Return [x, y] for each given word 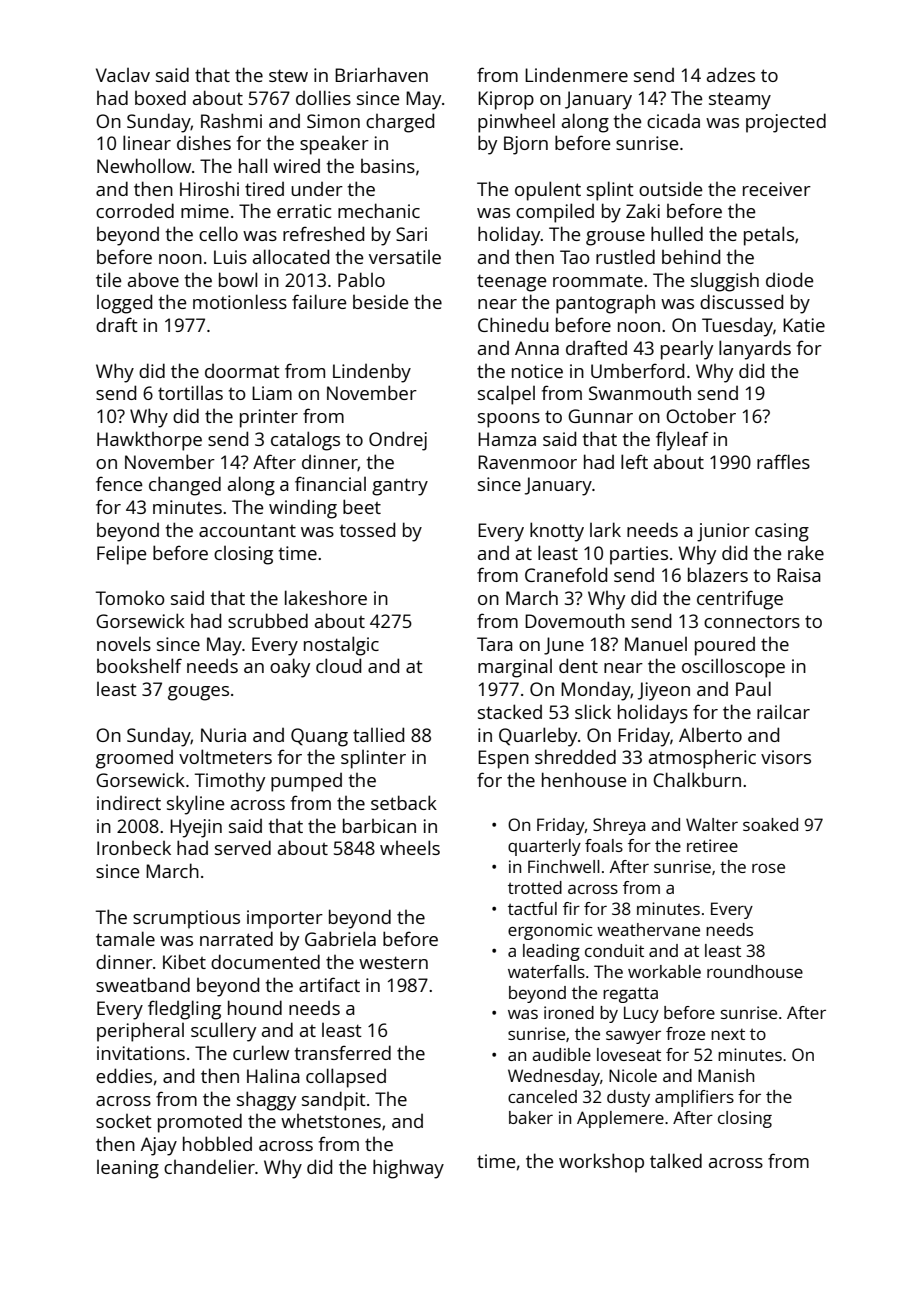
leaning [128, 1169]
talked [676, 1160]
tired [264, 189]
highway [408, 1169]
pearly [687, 350]
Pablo [361, 279]
